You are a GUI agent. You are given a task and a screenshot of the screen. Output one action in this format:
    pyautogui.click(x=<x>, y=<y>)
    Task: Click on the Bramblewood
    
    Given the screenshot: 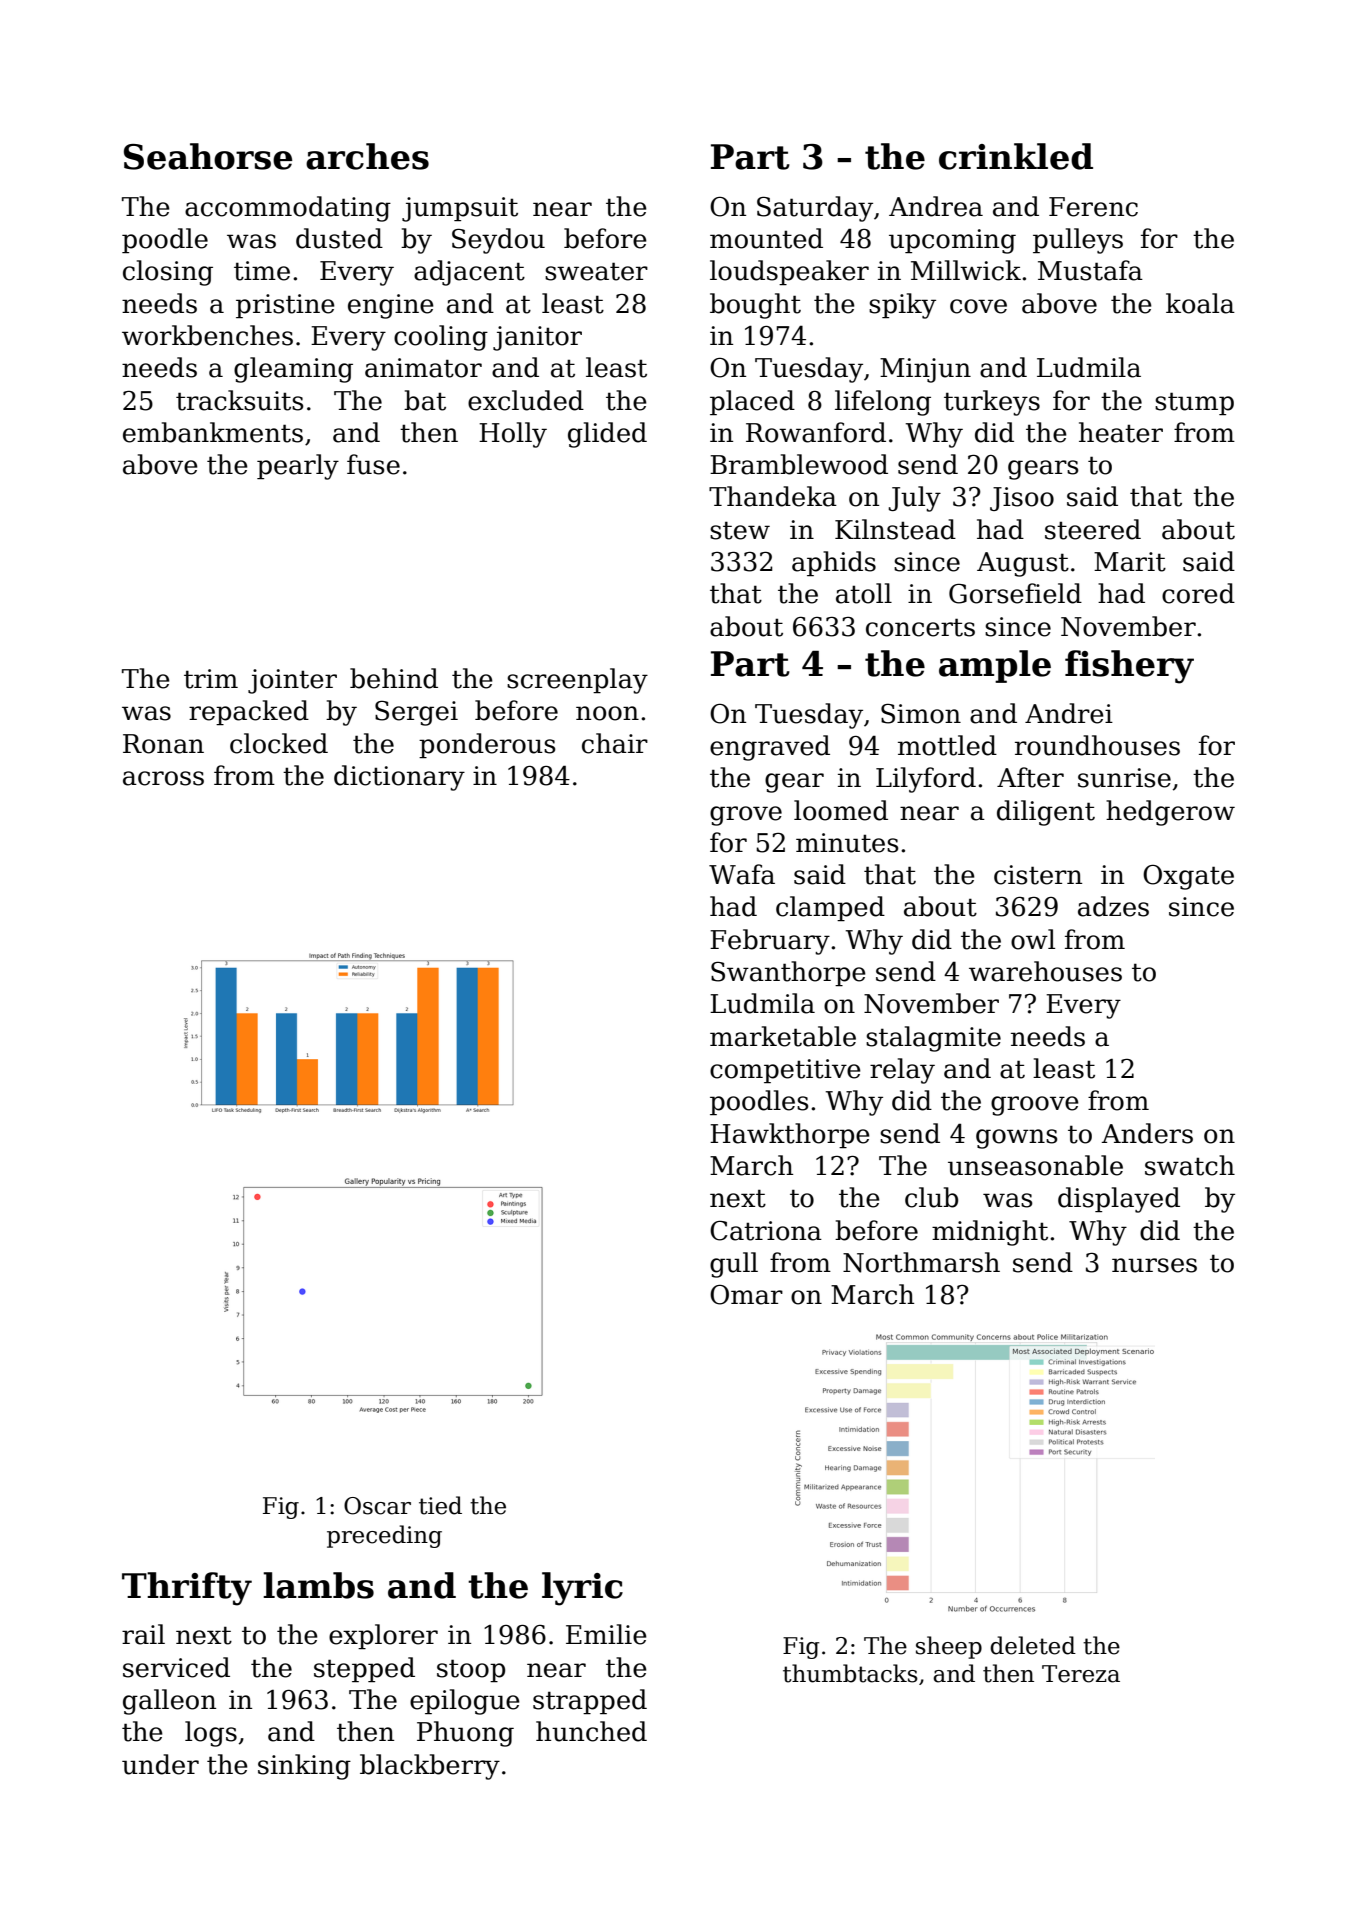 What is the action you would take?
    pyautogui.click(x=799, y=464)
